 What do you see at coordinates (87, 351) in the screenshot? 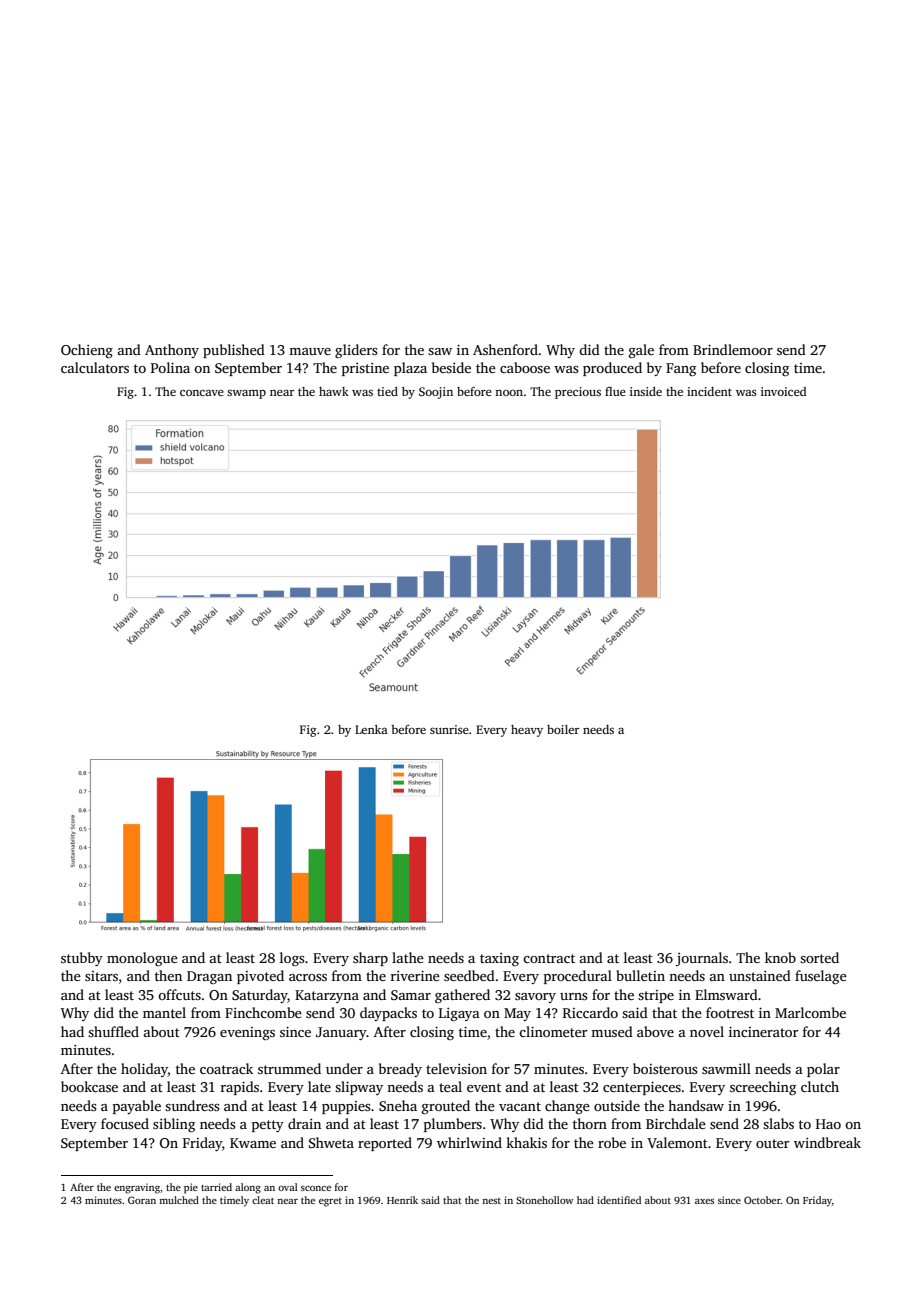
I see `Ochieng` at bounding box center [87, 351].
